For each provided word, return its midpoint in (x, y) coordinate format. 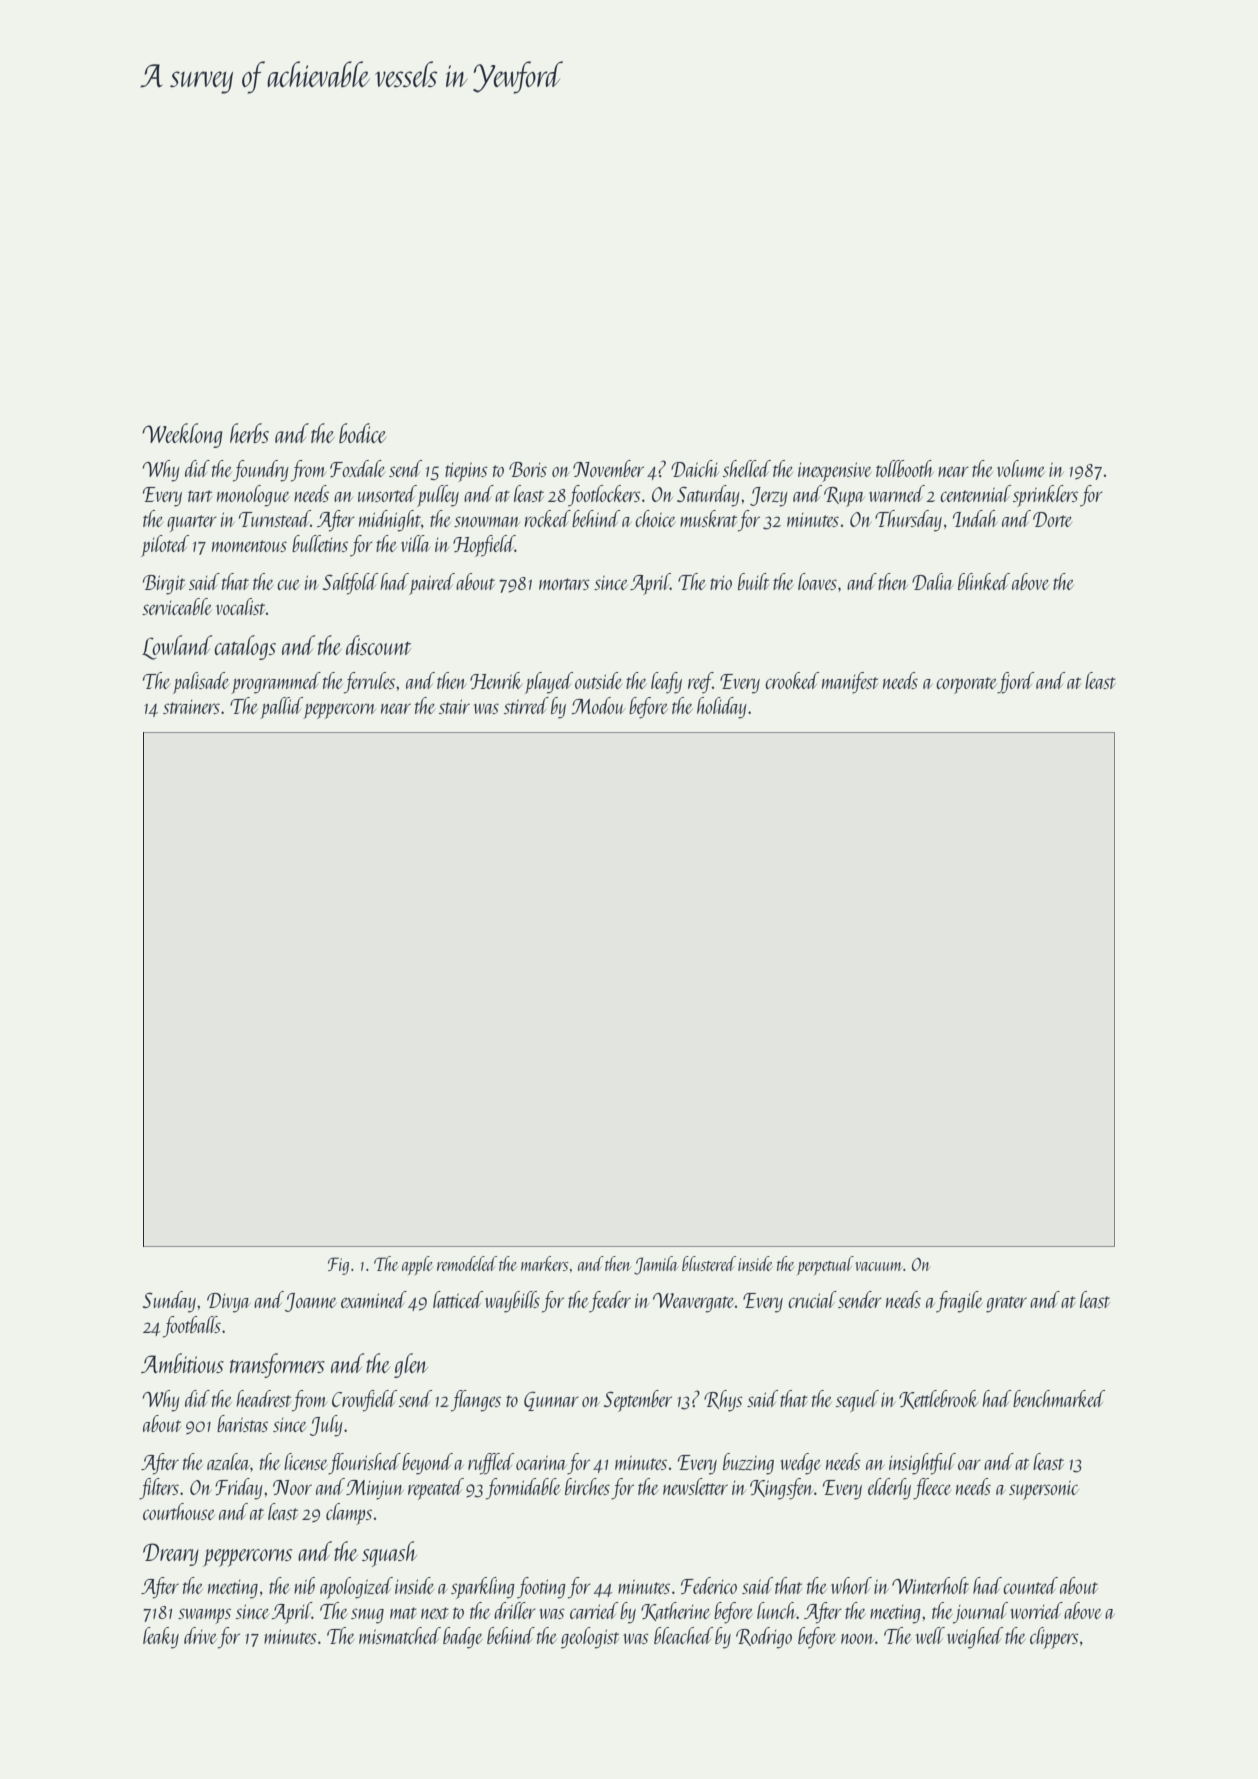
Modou (598, 705)
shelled (747, 468)
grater (1006, 1304)
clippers (1054, 1638)
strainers (191, 707)
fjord (1015, 683)
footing (541, 1588)
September (638, 1401)
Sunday (169, 1302)
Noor (292, 1487)
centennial (975, 493)
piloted (165, 546)
